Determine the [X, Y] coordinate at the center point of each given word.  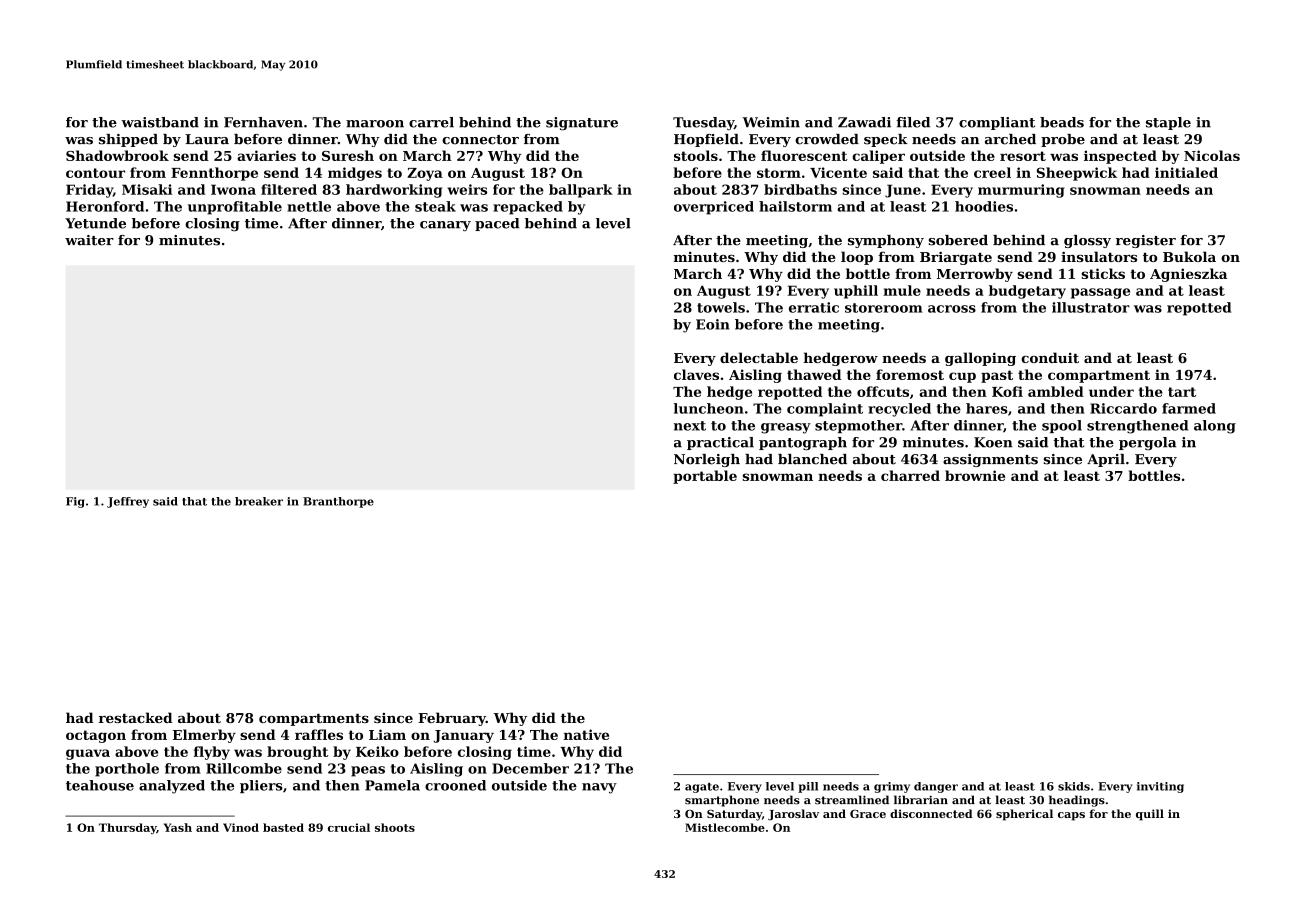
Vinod [241, 827]
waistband [160, 122]
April [1106, 460]
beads [1062, 122]
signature [582, 123]
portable [705, 477]
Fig [75, 502]
